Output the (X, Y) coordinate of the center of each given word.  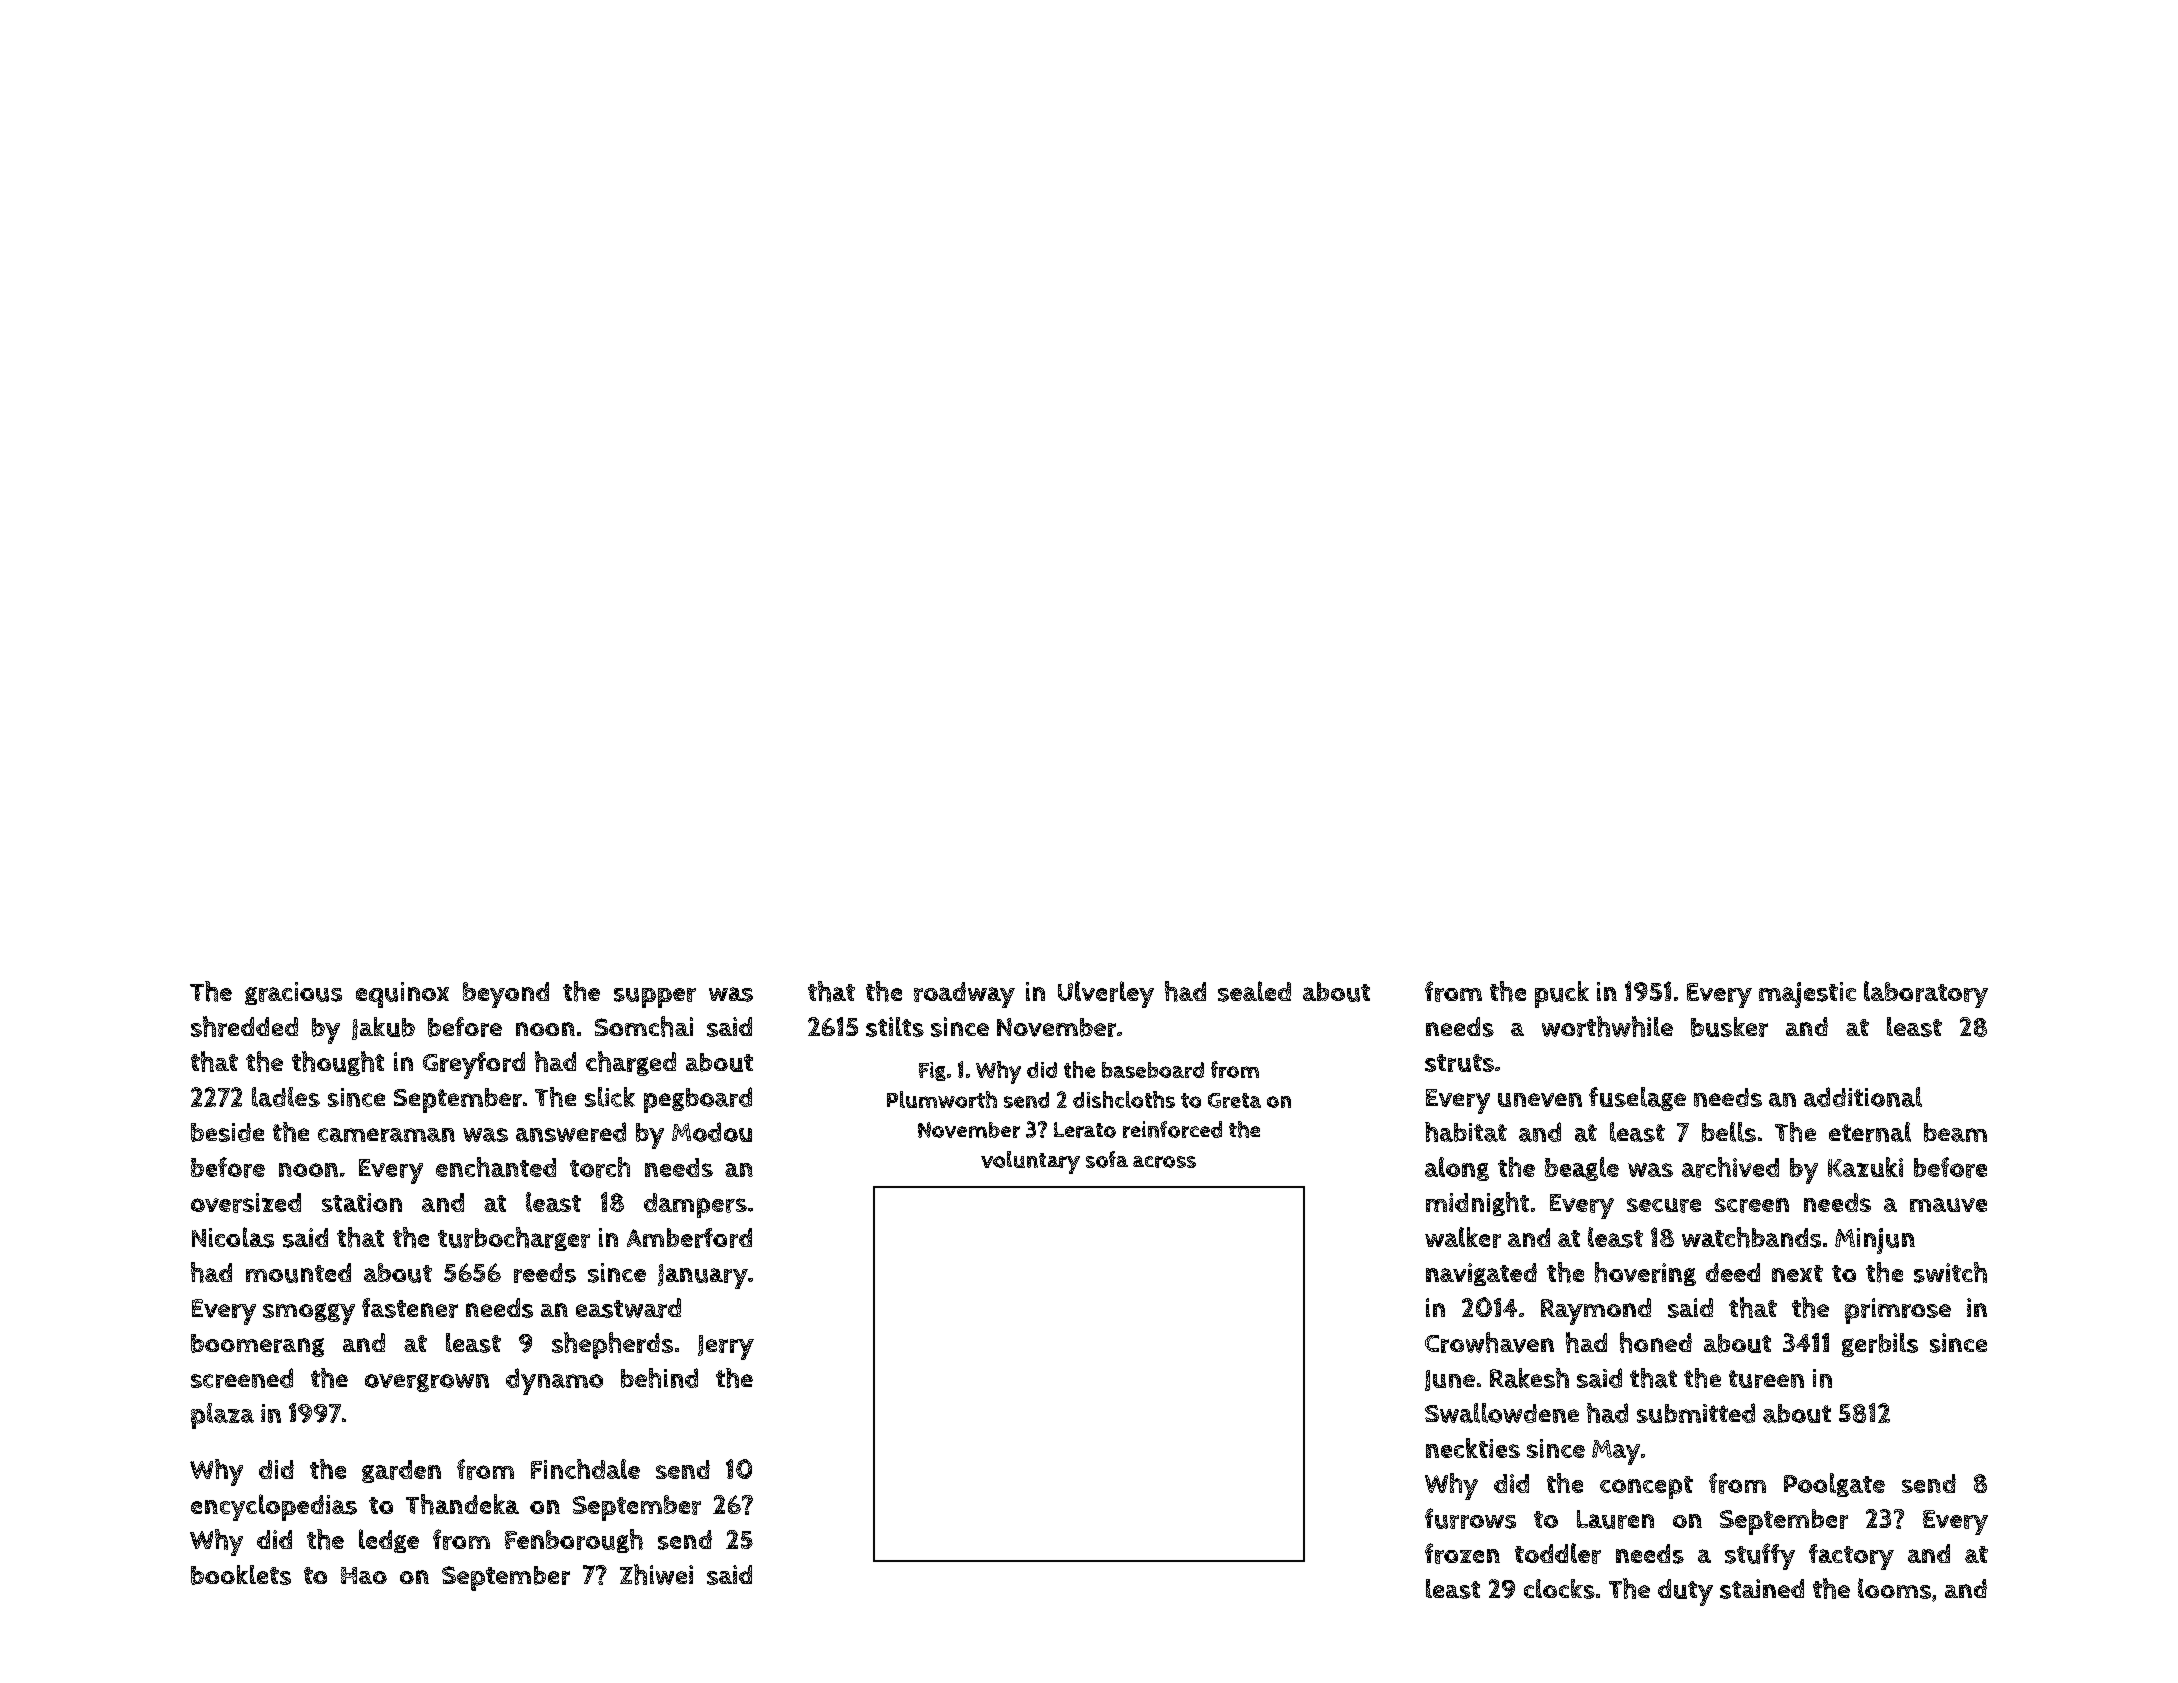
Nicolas (233, 1237)
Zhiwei (656, 1574)
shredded (244, 1026)
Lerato (1085, 1130)
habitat (1466, 1132)
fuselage (1637, 1099)
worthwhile (1607, 1026)
